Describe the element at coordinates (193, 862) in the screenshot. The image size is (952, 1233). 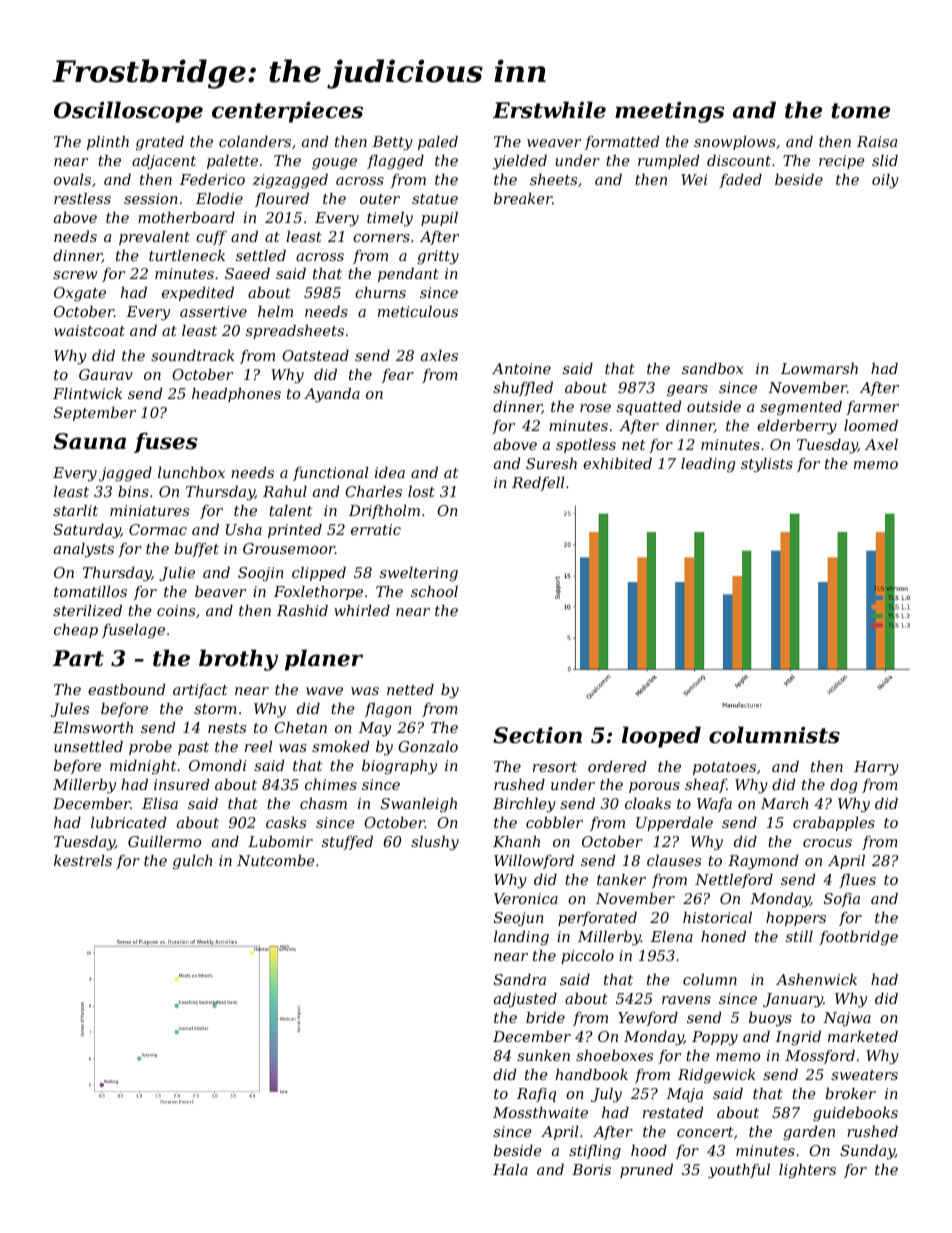
I see `gulch` at that location.
